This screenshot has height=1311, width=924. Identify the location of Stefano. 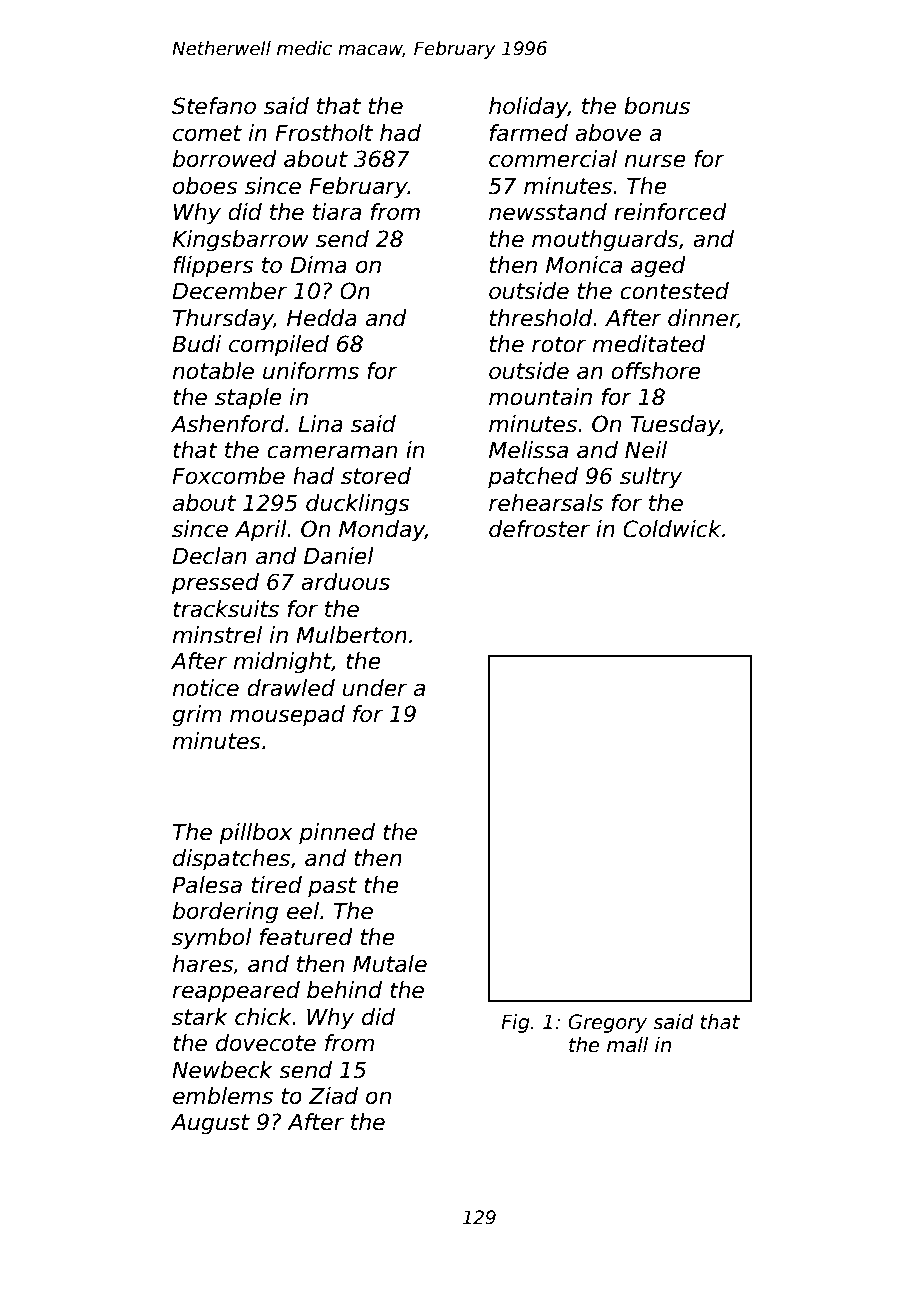
(214, 106).
